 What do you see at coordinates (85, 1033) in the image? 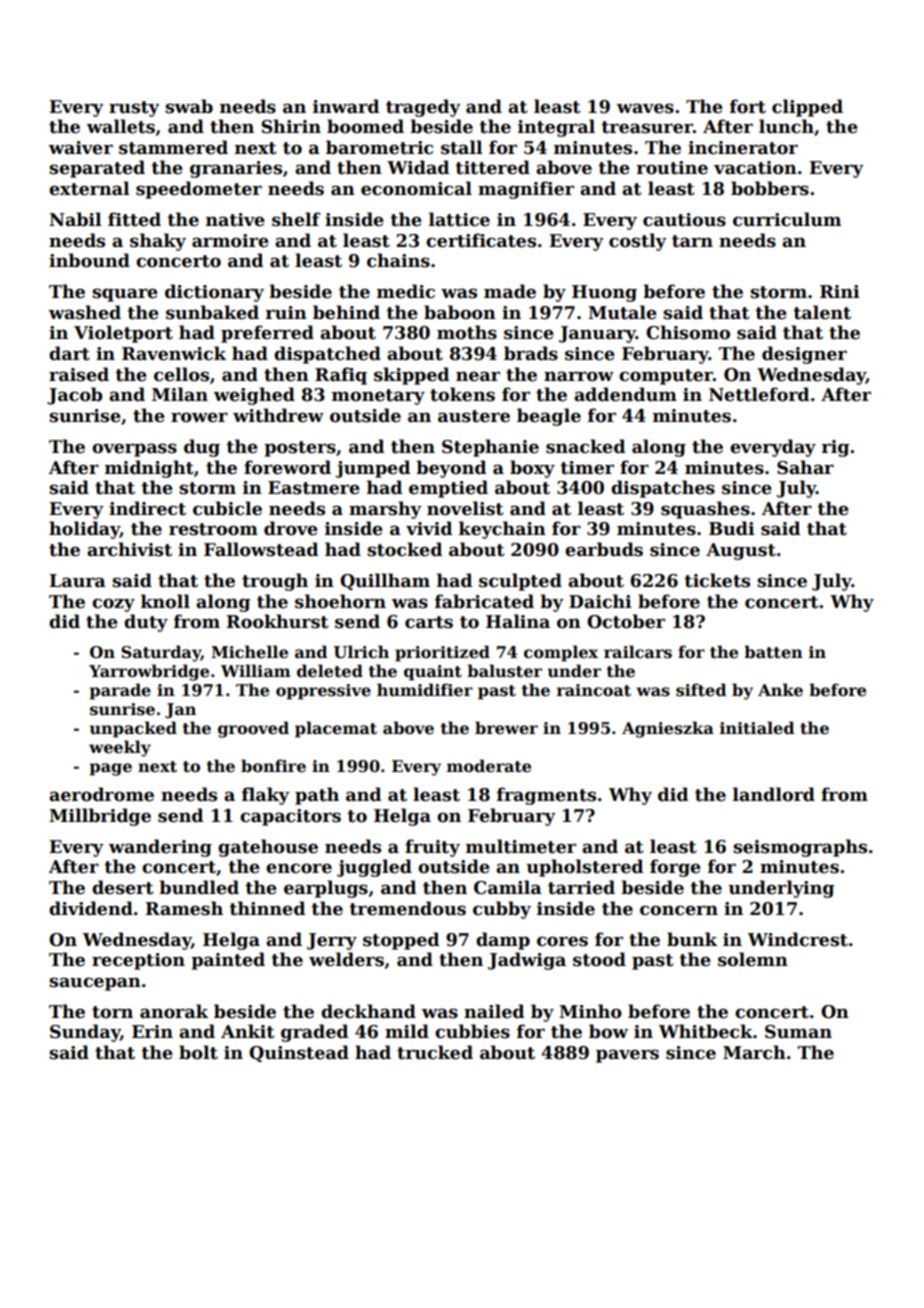
I see `Sunday` at bounding box center [85, 1033].
